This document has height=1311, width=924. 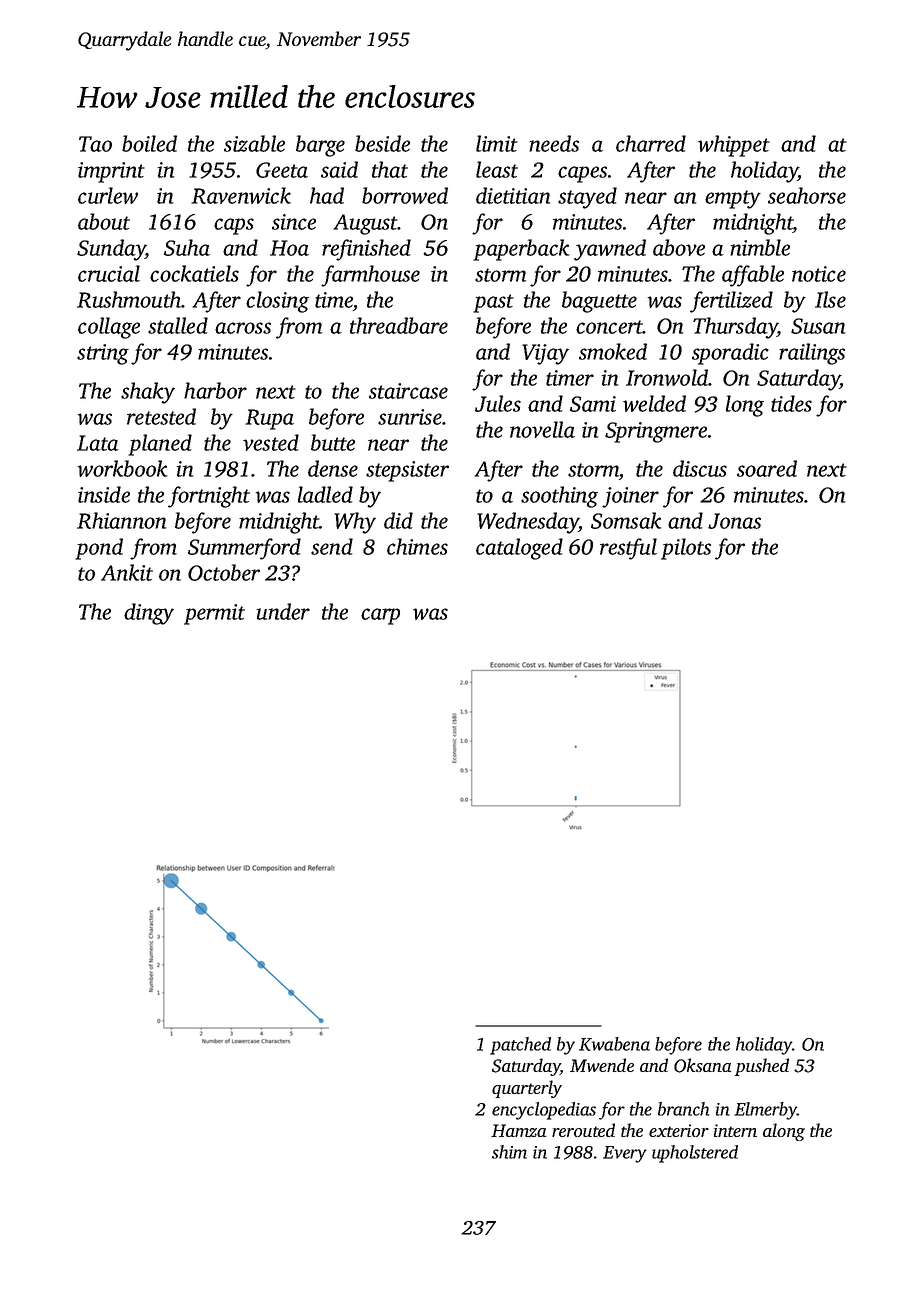 I want to click on charred, so click(x=651, y=143).
